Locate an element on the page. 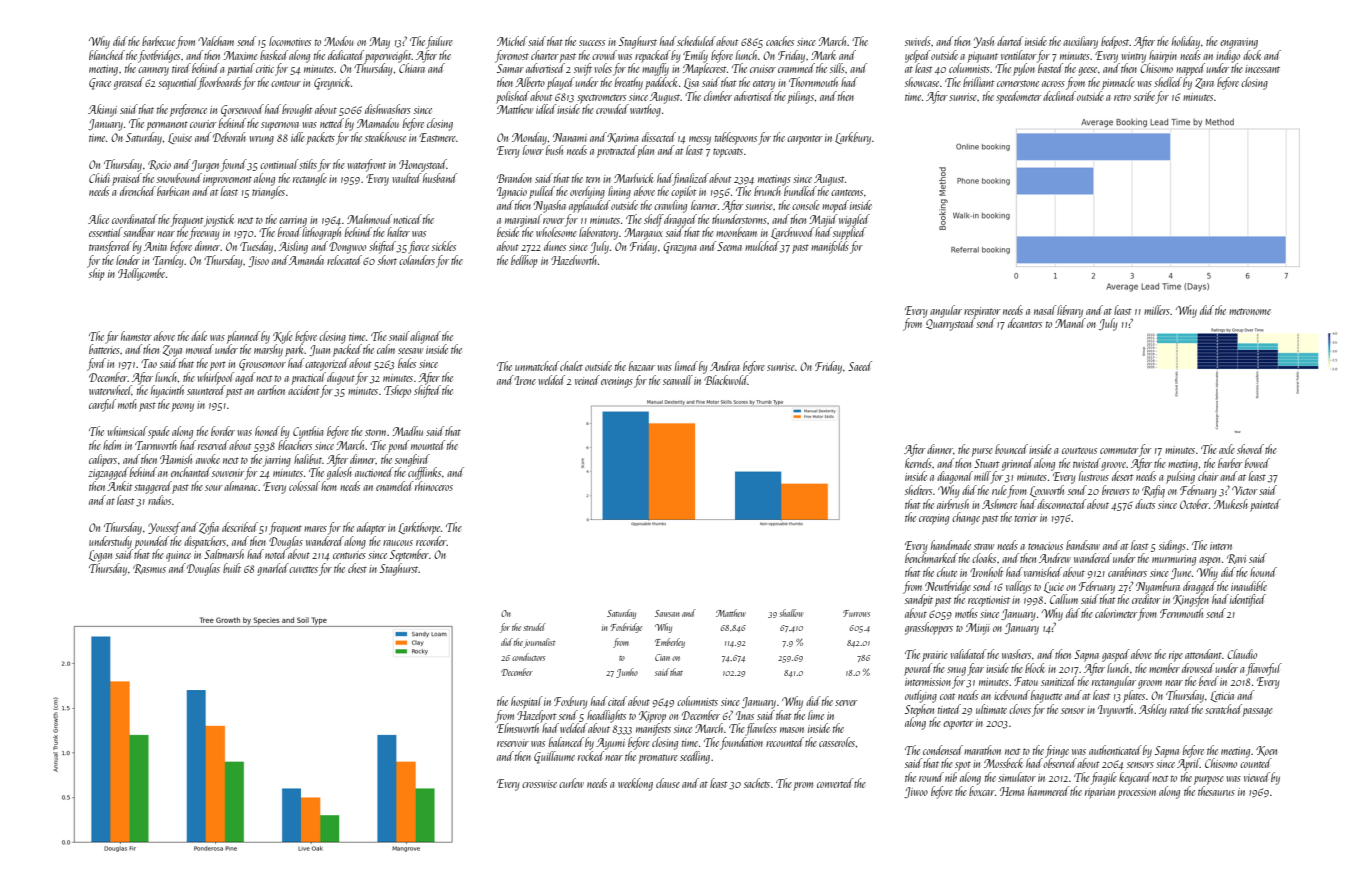 Image resolution: width=1372 pixels, height=887 pixels. metronome is located at coordinates (1250, 311).
